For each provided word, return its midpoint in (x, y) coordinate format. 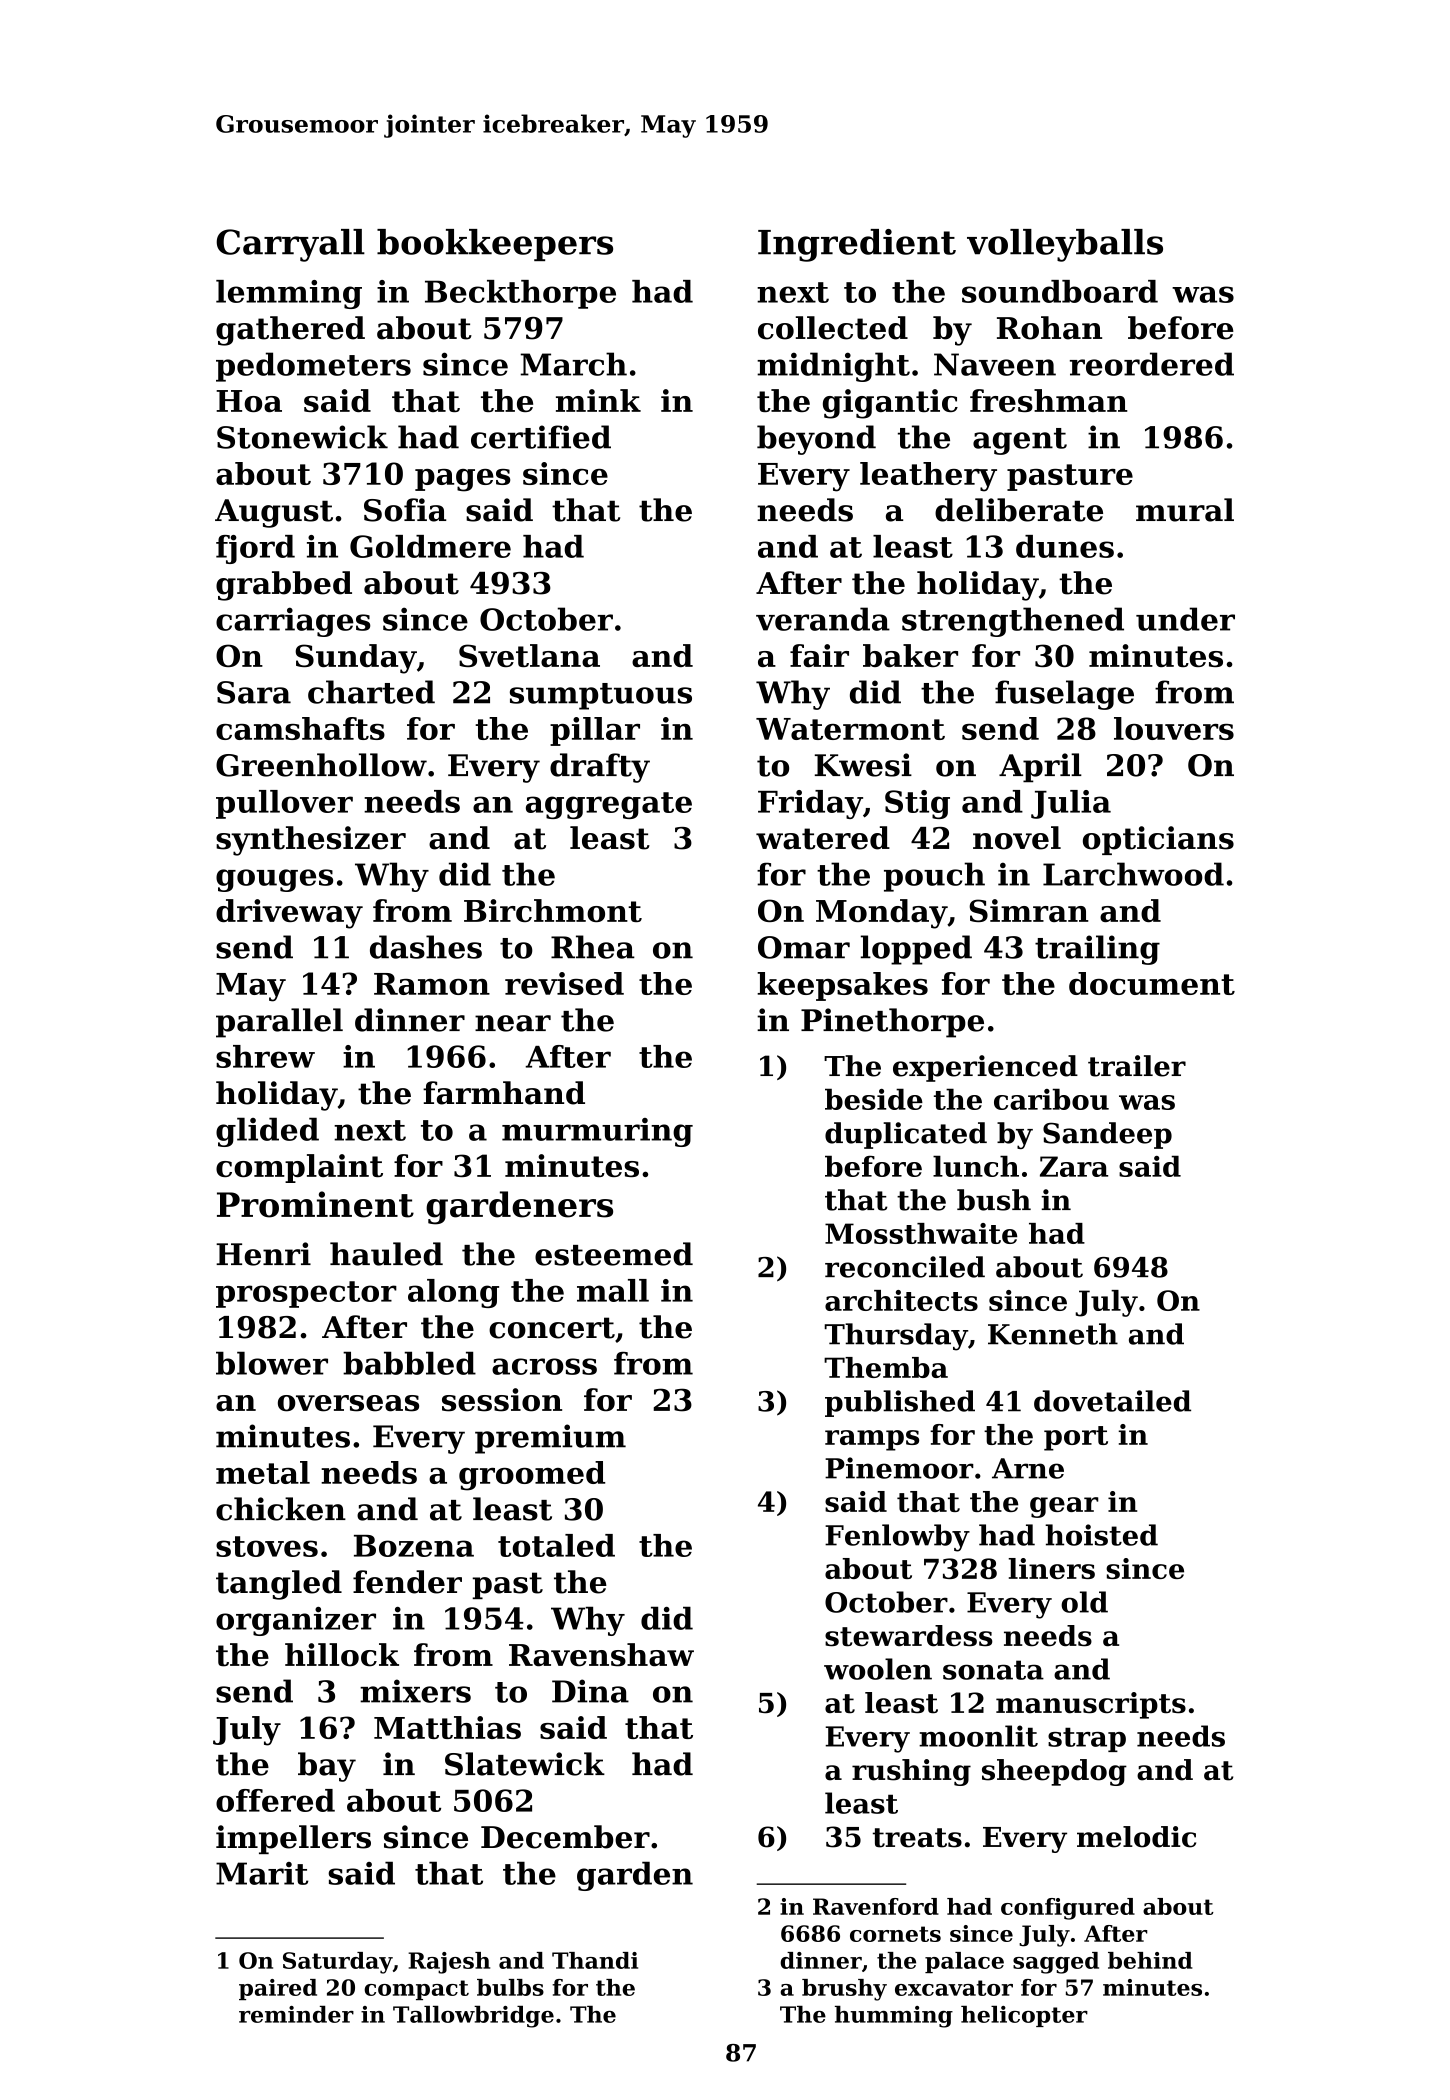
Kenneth (1053, 1334)
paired (278, 1989)
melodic (1136, 1837)
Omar (804, 947)
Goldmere (430, 546)
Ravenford (876, 1906)
